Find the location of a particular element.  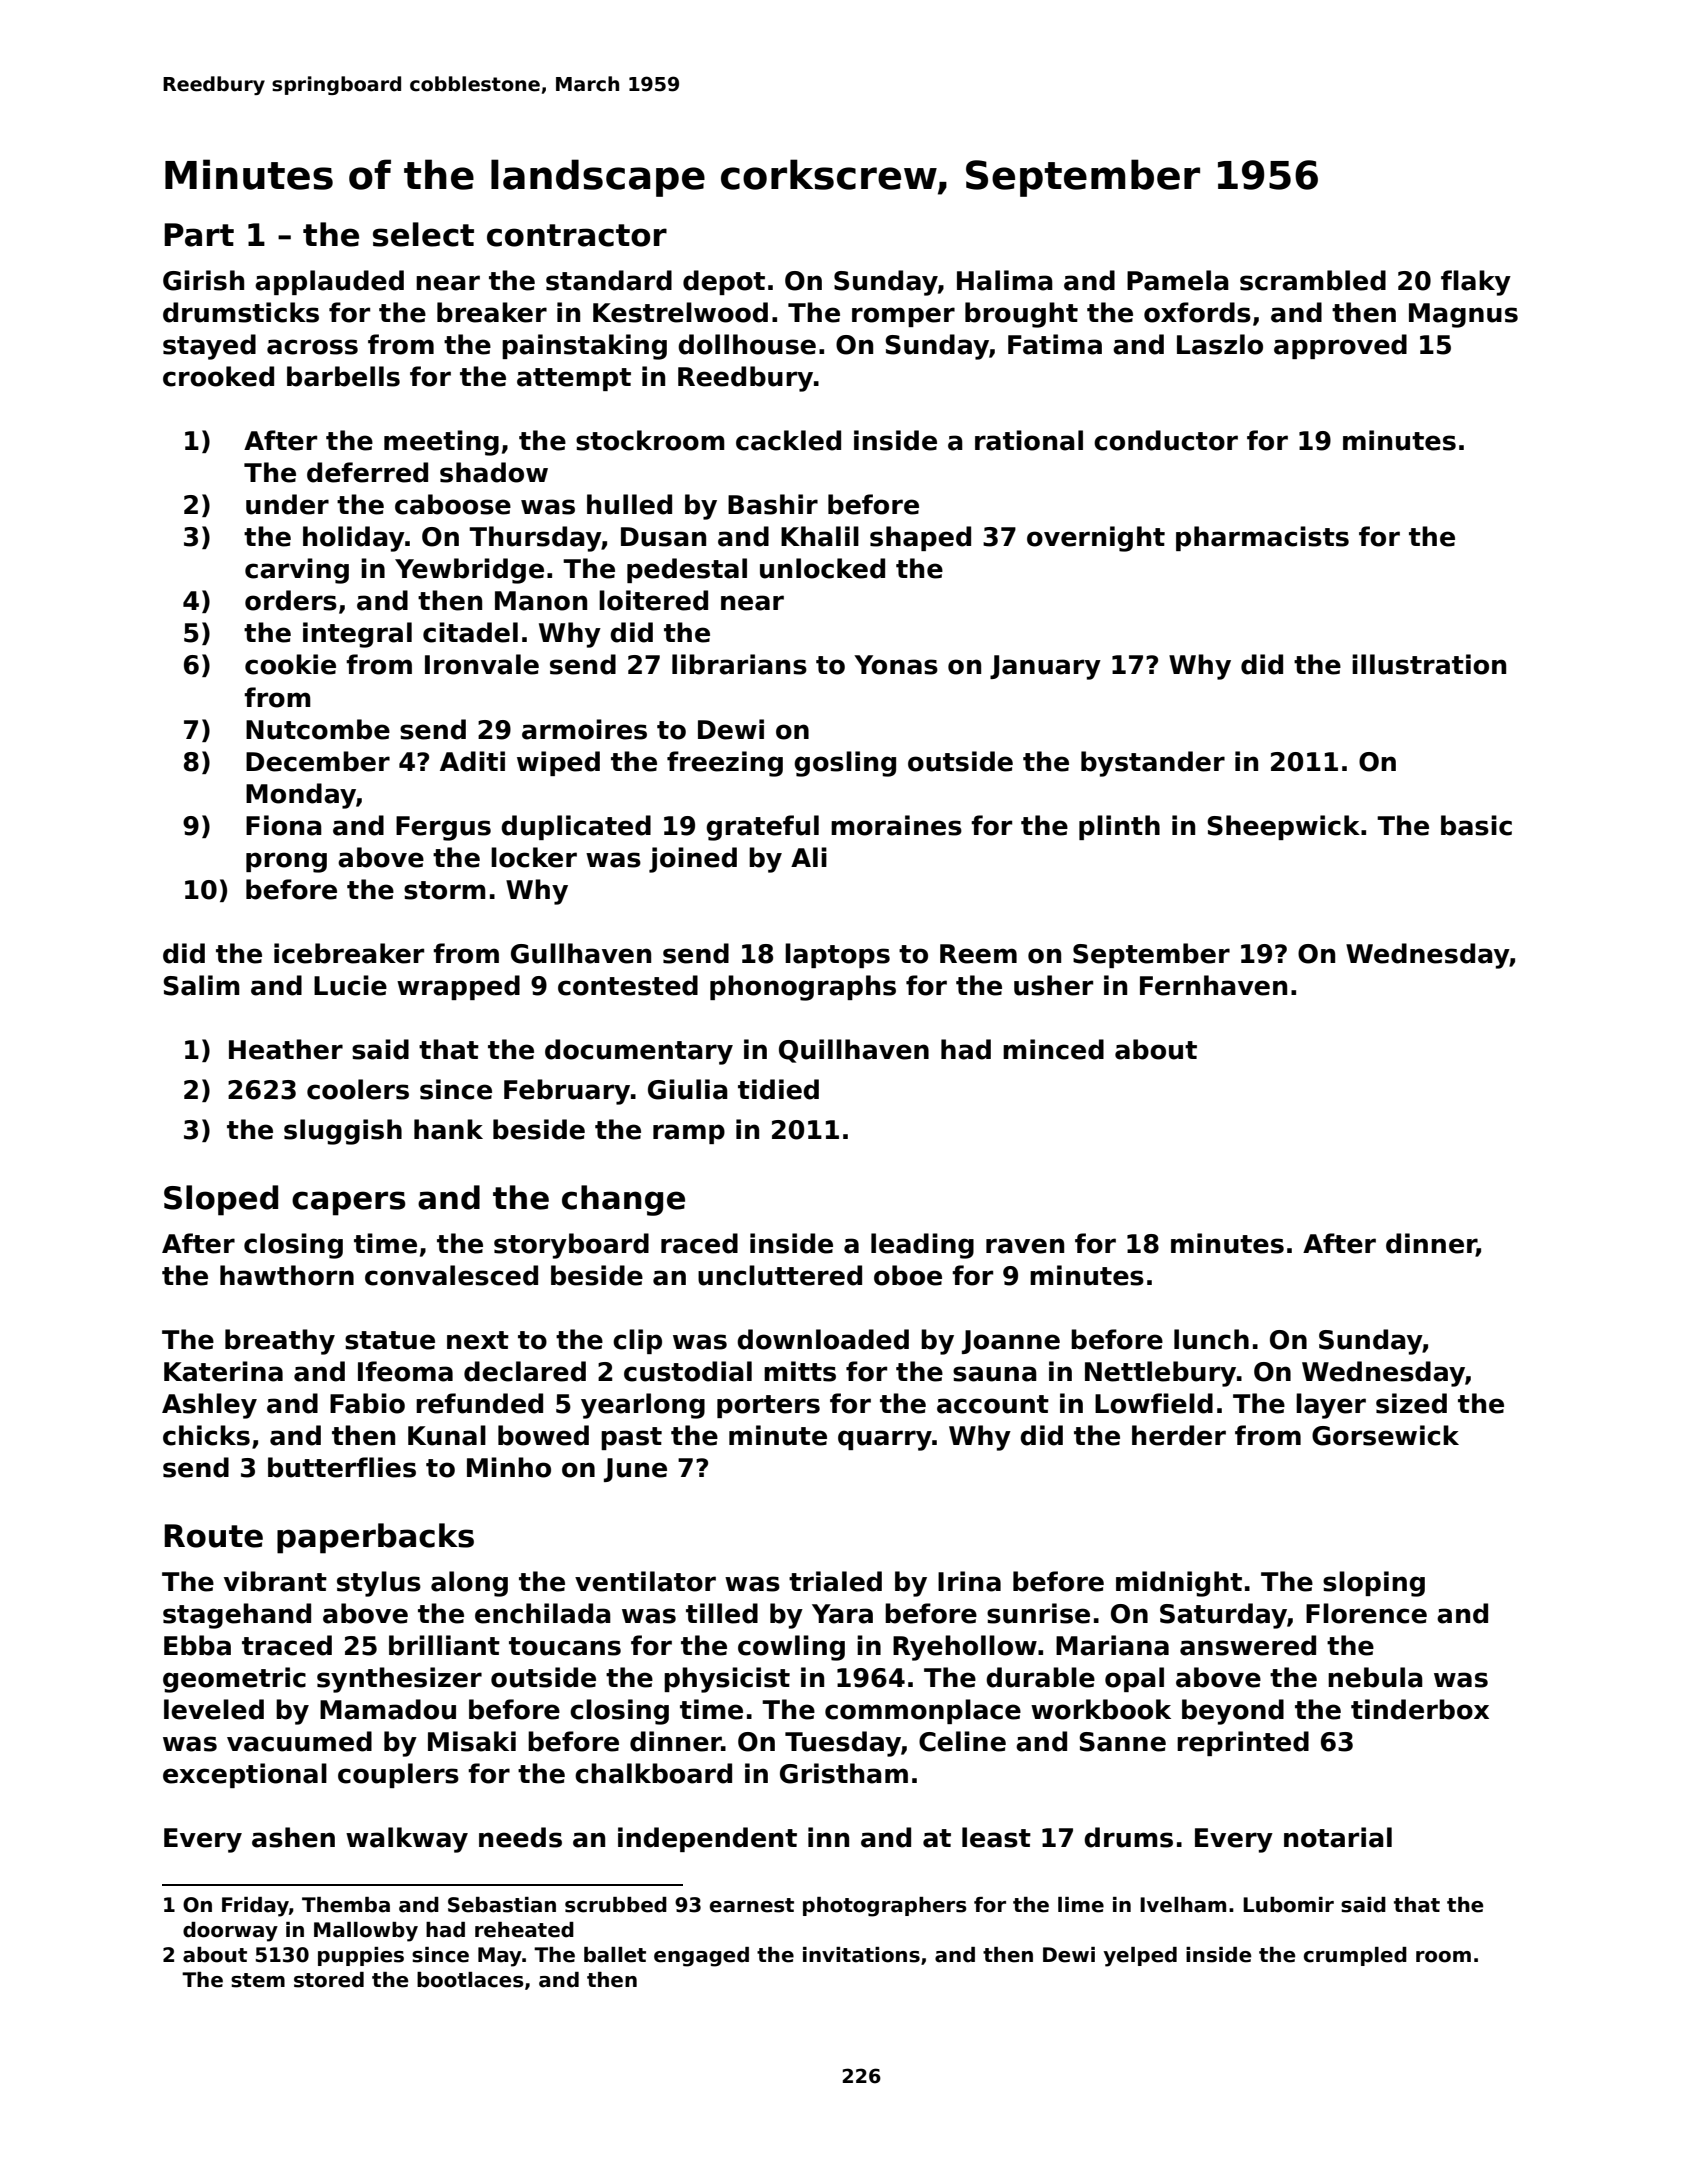

Bashir is located at coordinates (773, 504).
